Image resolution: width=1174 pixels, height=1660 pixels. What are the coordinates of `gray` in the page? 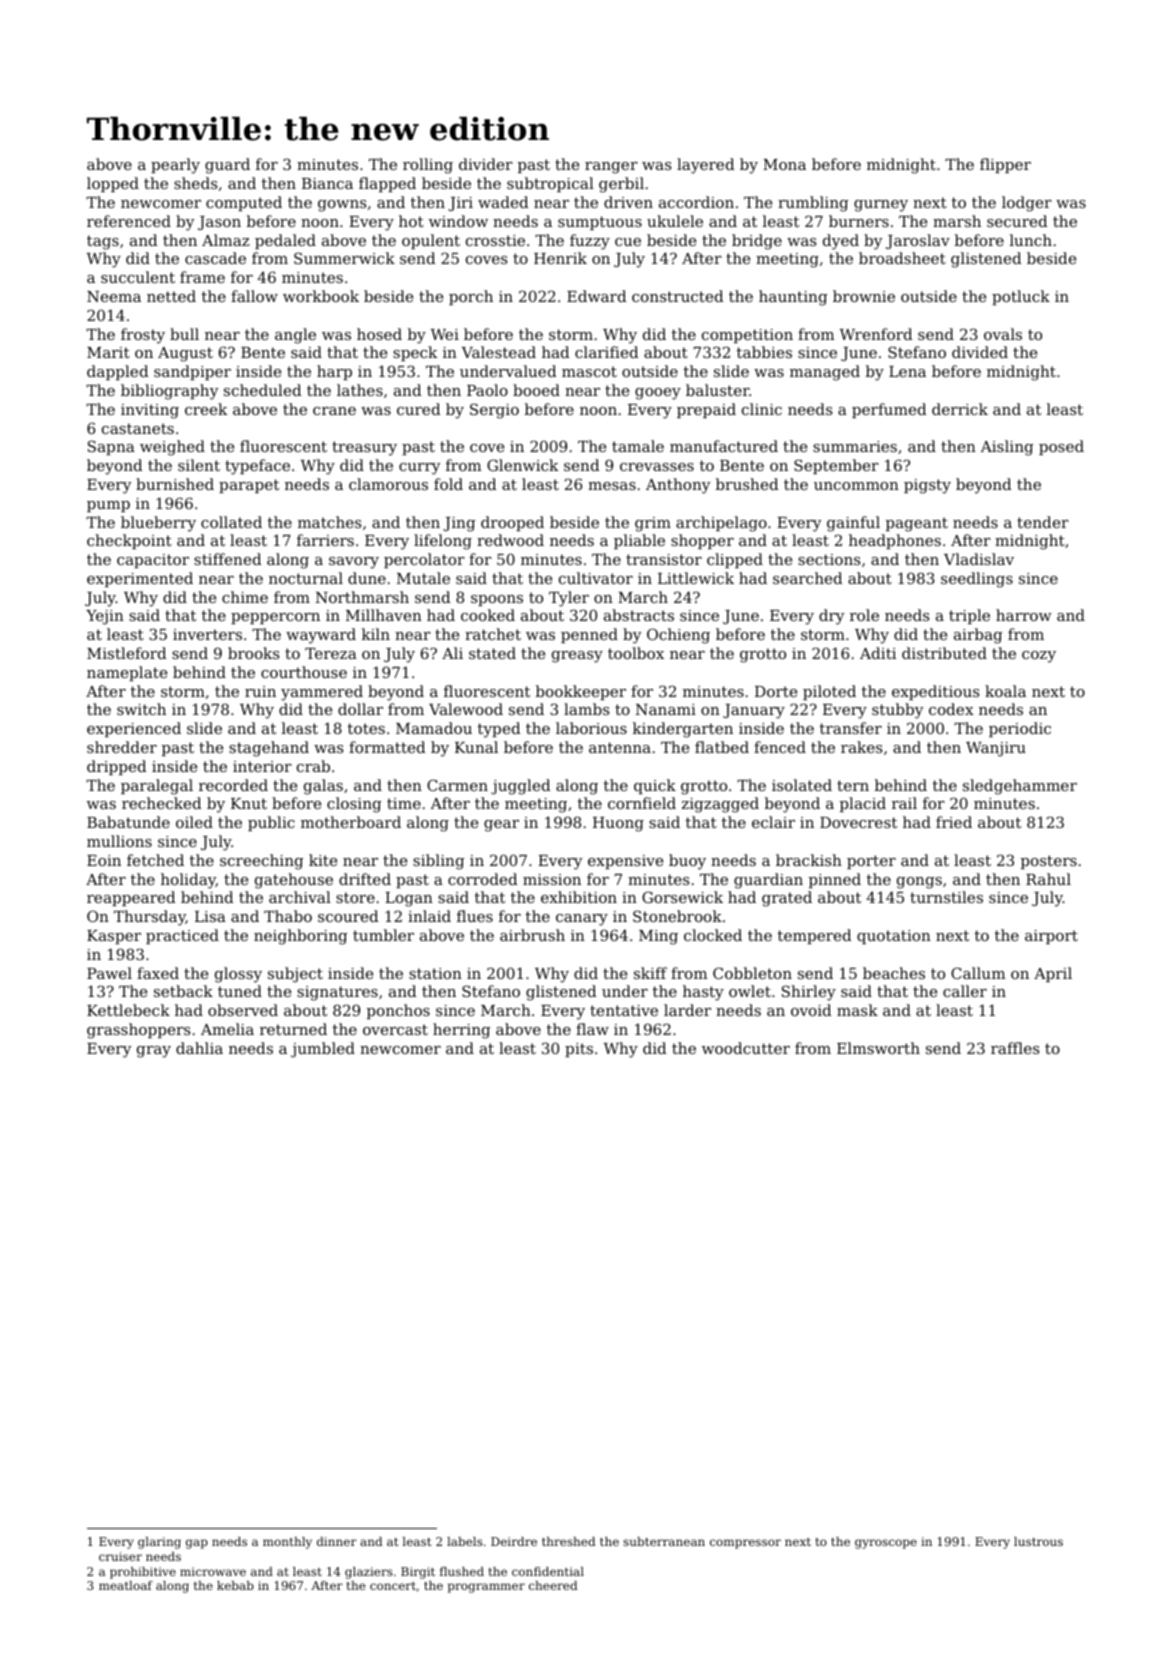 It's located at (154, 1052).
